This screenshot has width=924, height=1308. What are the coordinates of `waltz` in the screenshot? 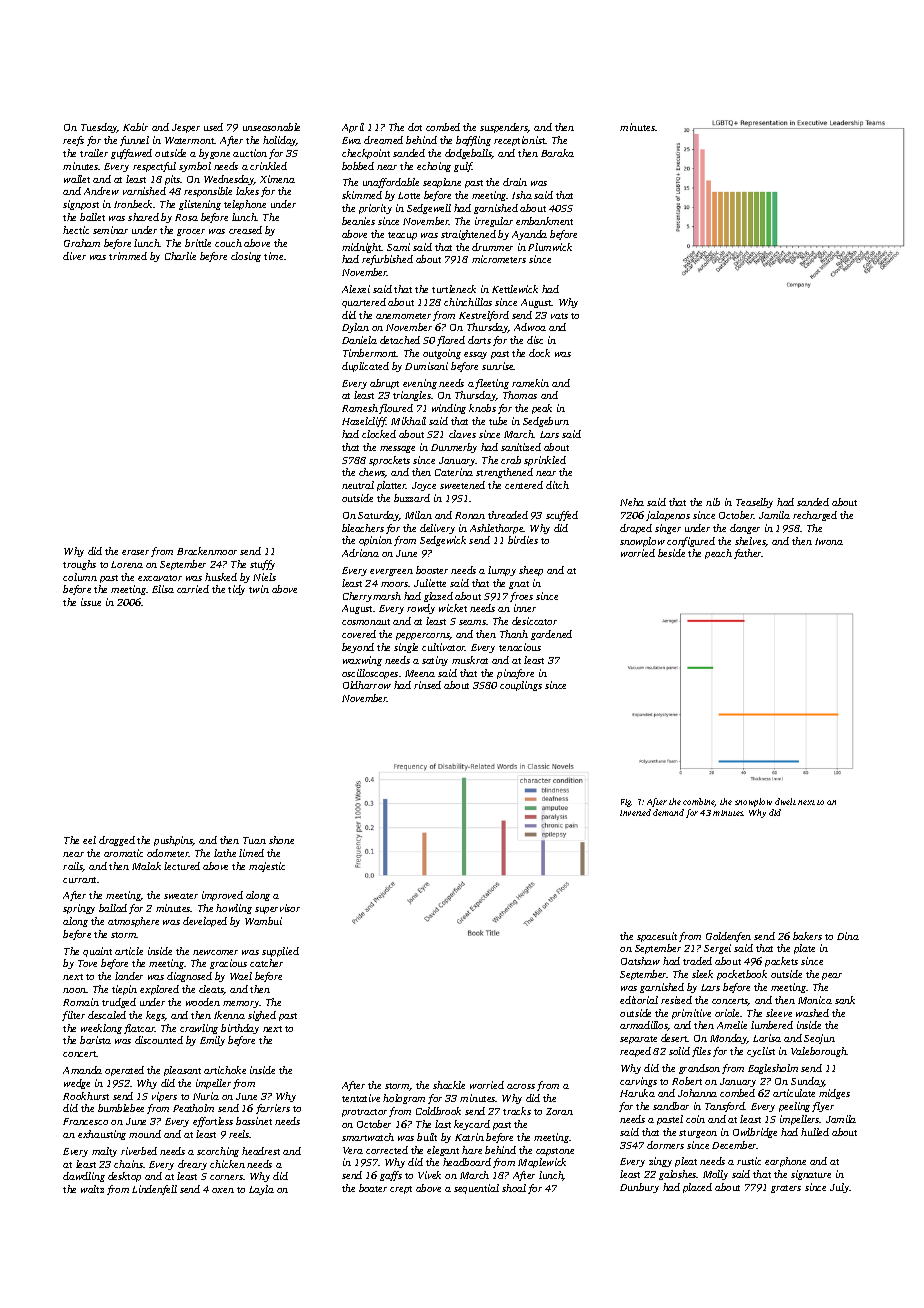 It's located at (92, 1189).
